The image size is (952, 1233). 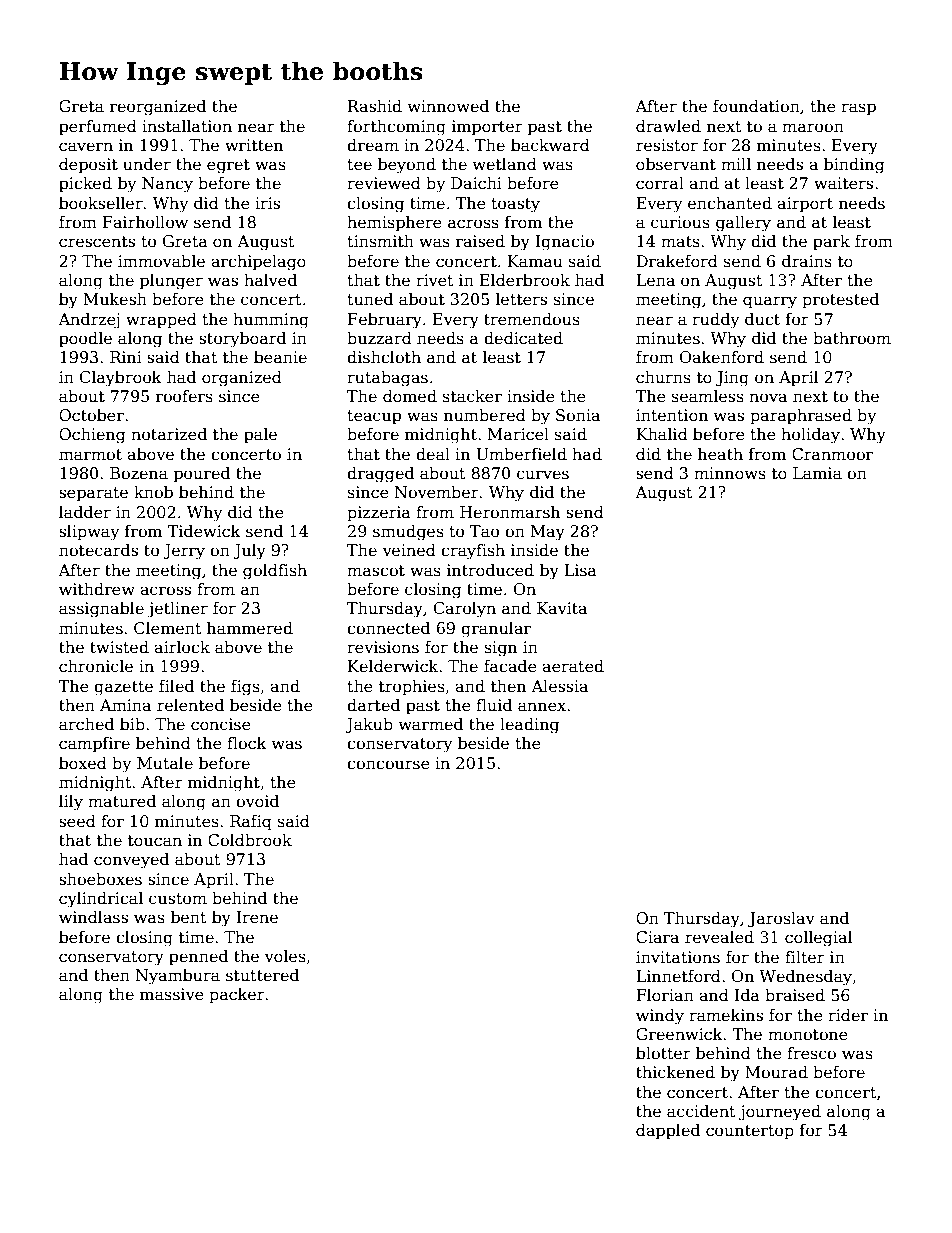 I want to click on intention, so click(x=672, y=415).
